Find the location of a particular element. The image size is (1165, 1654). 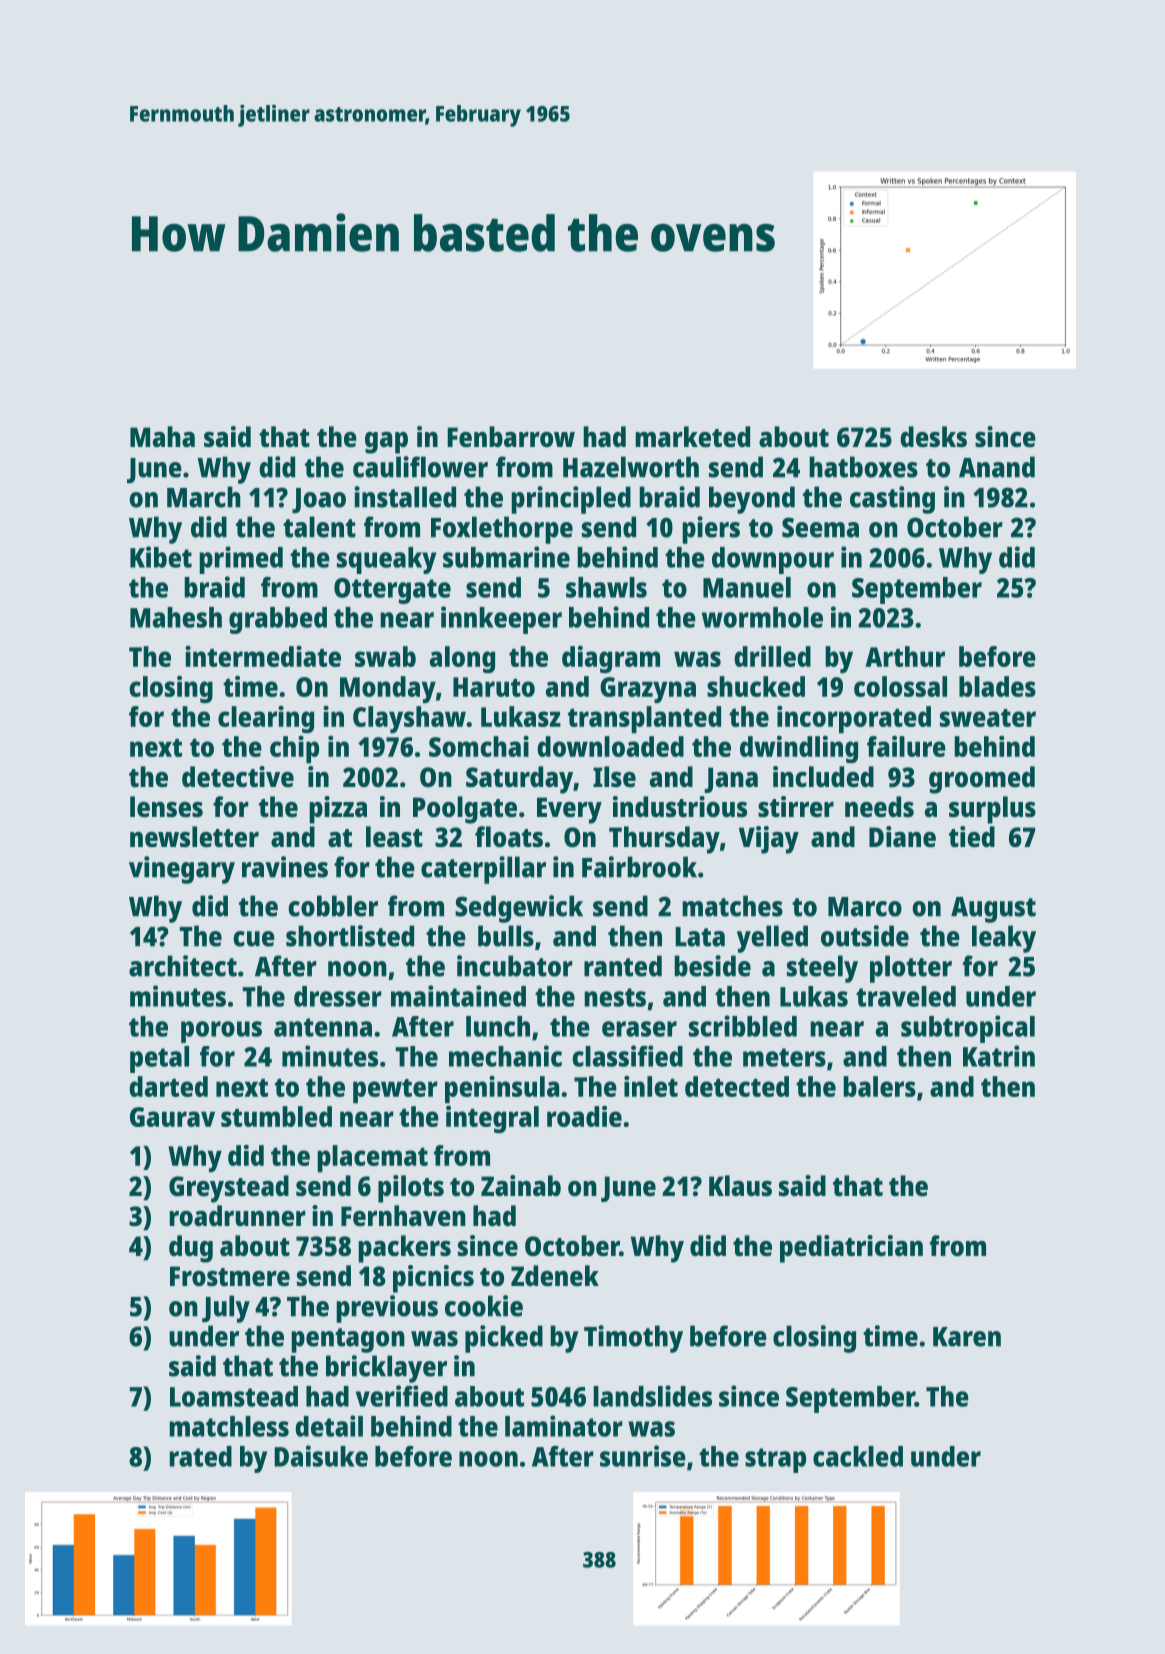

pizza is located at coordinates (338, 810).
